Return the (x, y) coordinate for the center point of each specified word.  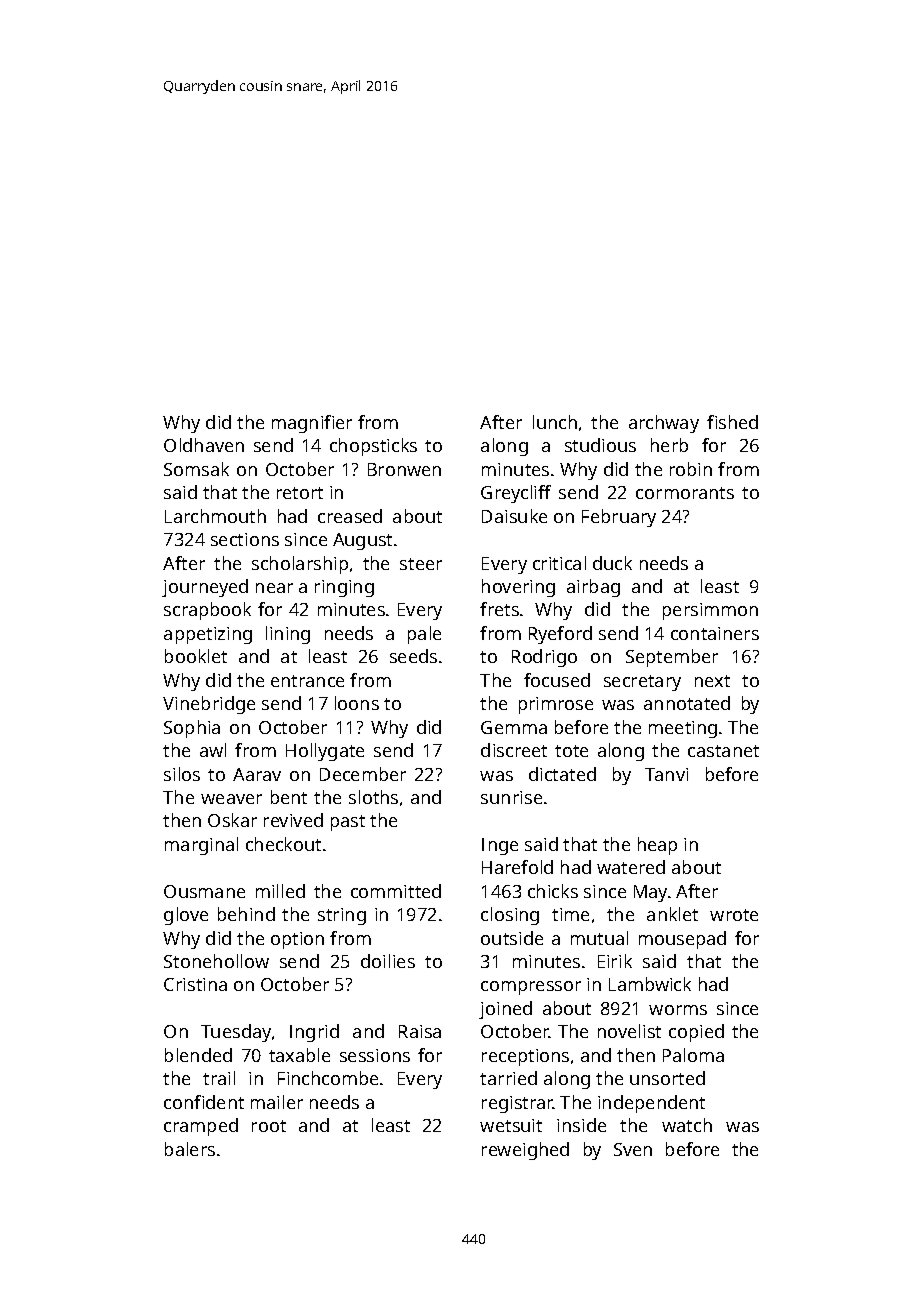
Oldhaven (204, 445)
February (619, 518)
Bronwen (404, 469)
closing (510, 916)
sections (245, 539)
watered (631, 867)
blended (198, 1055)
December (363, 774)
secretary (642, 683)
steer (421, 564)
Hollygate (325, 752)
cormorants (685, 493)
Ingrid (314, 1033)
